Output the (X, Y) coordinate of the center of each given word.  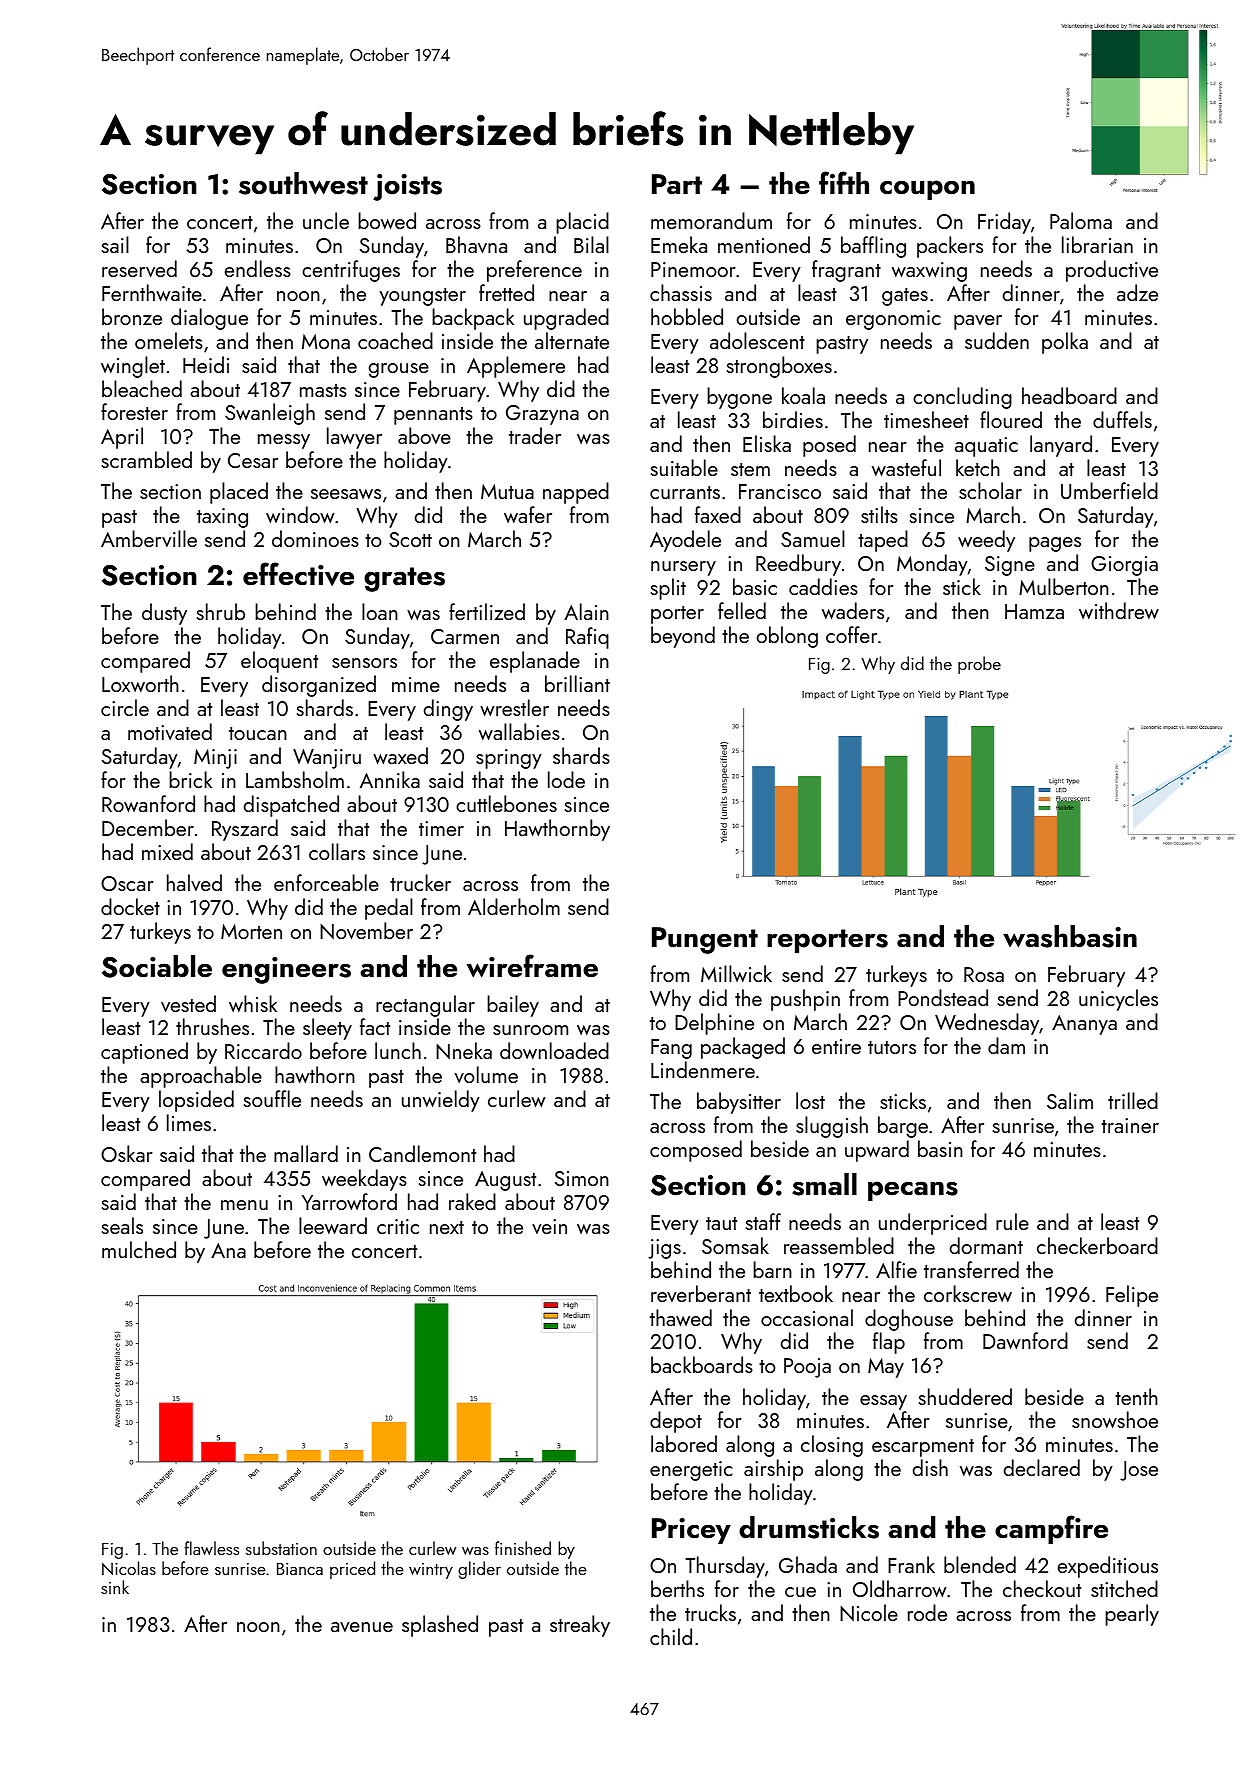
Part (677, 184)
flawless (211, 1548)
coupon (927, 190)
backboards (702, 1364)
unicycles (1118, 1000)
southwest (303, 183)
